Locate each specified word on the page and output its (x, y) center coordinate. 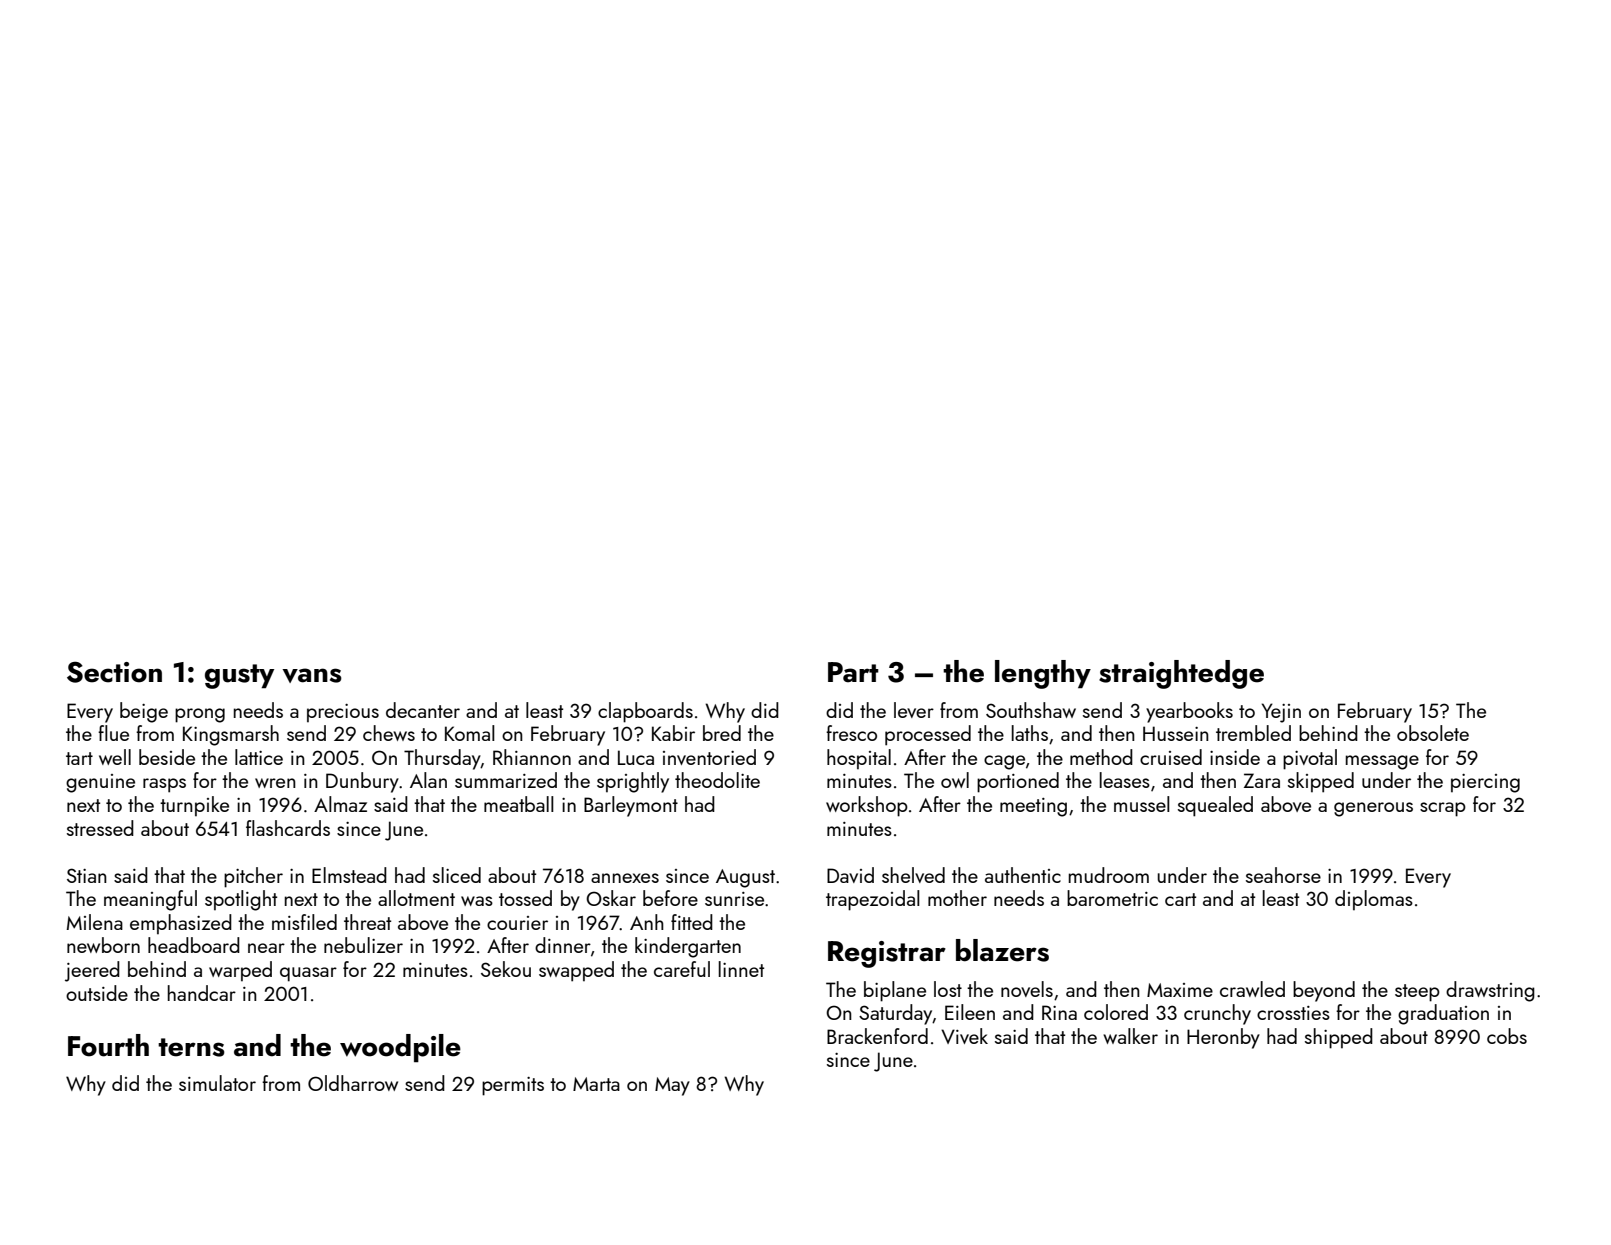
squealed (1215, 806)
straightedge (1181, 674)
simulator (217, 1083)
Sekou (506, 969)
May (672, 1086)
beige (144, 712)
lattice (259, 757)
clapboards (645, 712)
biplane (895, 991)
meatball (519, 804)
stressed (100, 828)
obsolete (1433, 733)
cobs (1507, 1036)
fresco (851, 733)
